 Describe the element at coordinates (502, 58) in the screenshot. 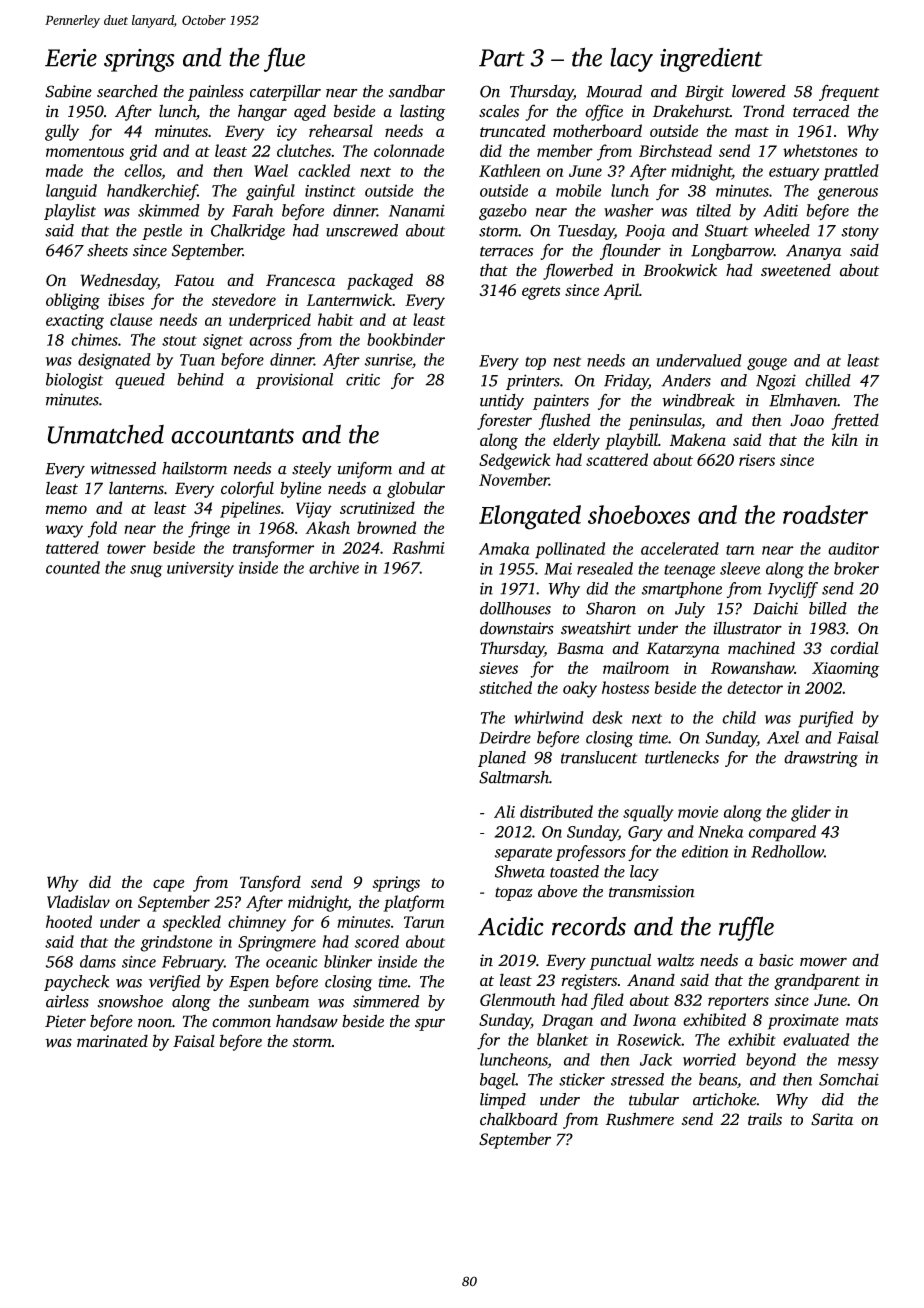

I see `Part` at that location.
